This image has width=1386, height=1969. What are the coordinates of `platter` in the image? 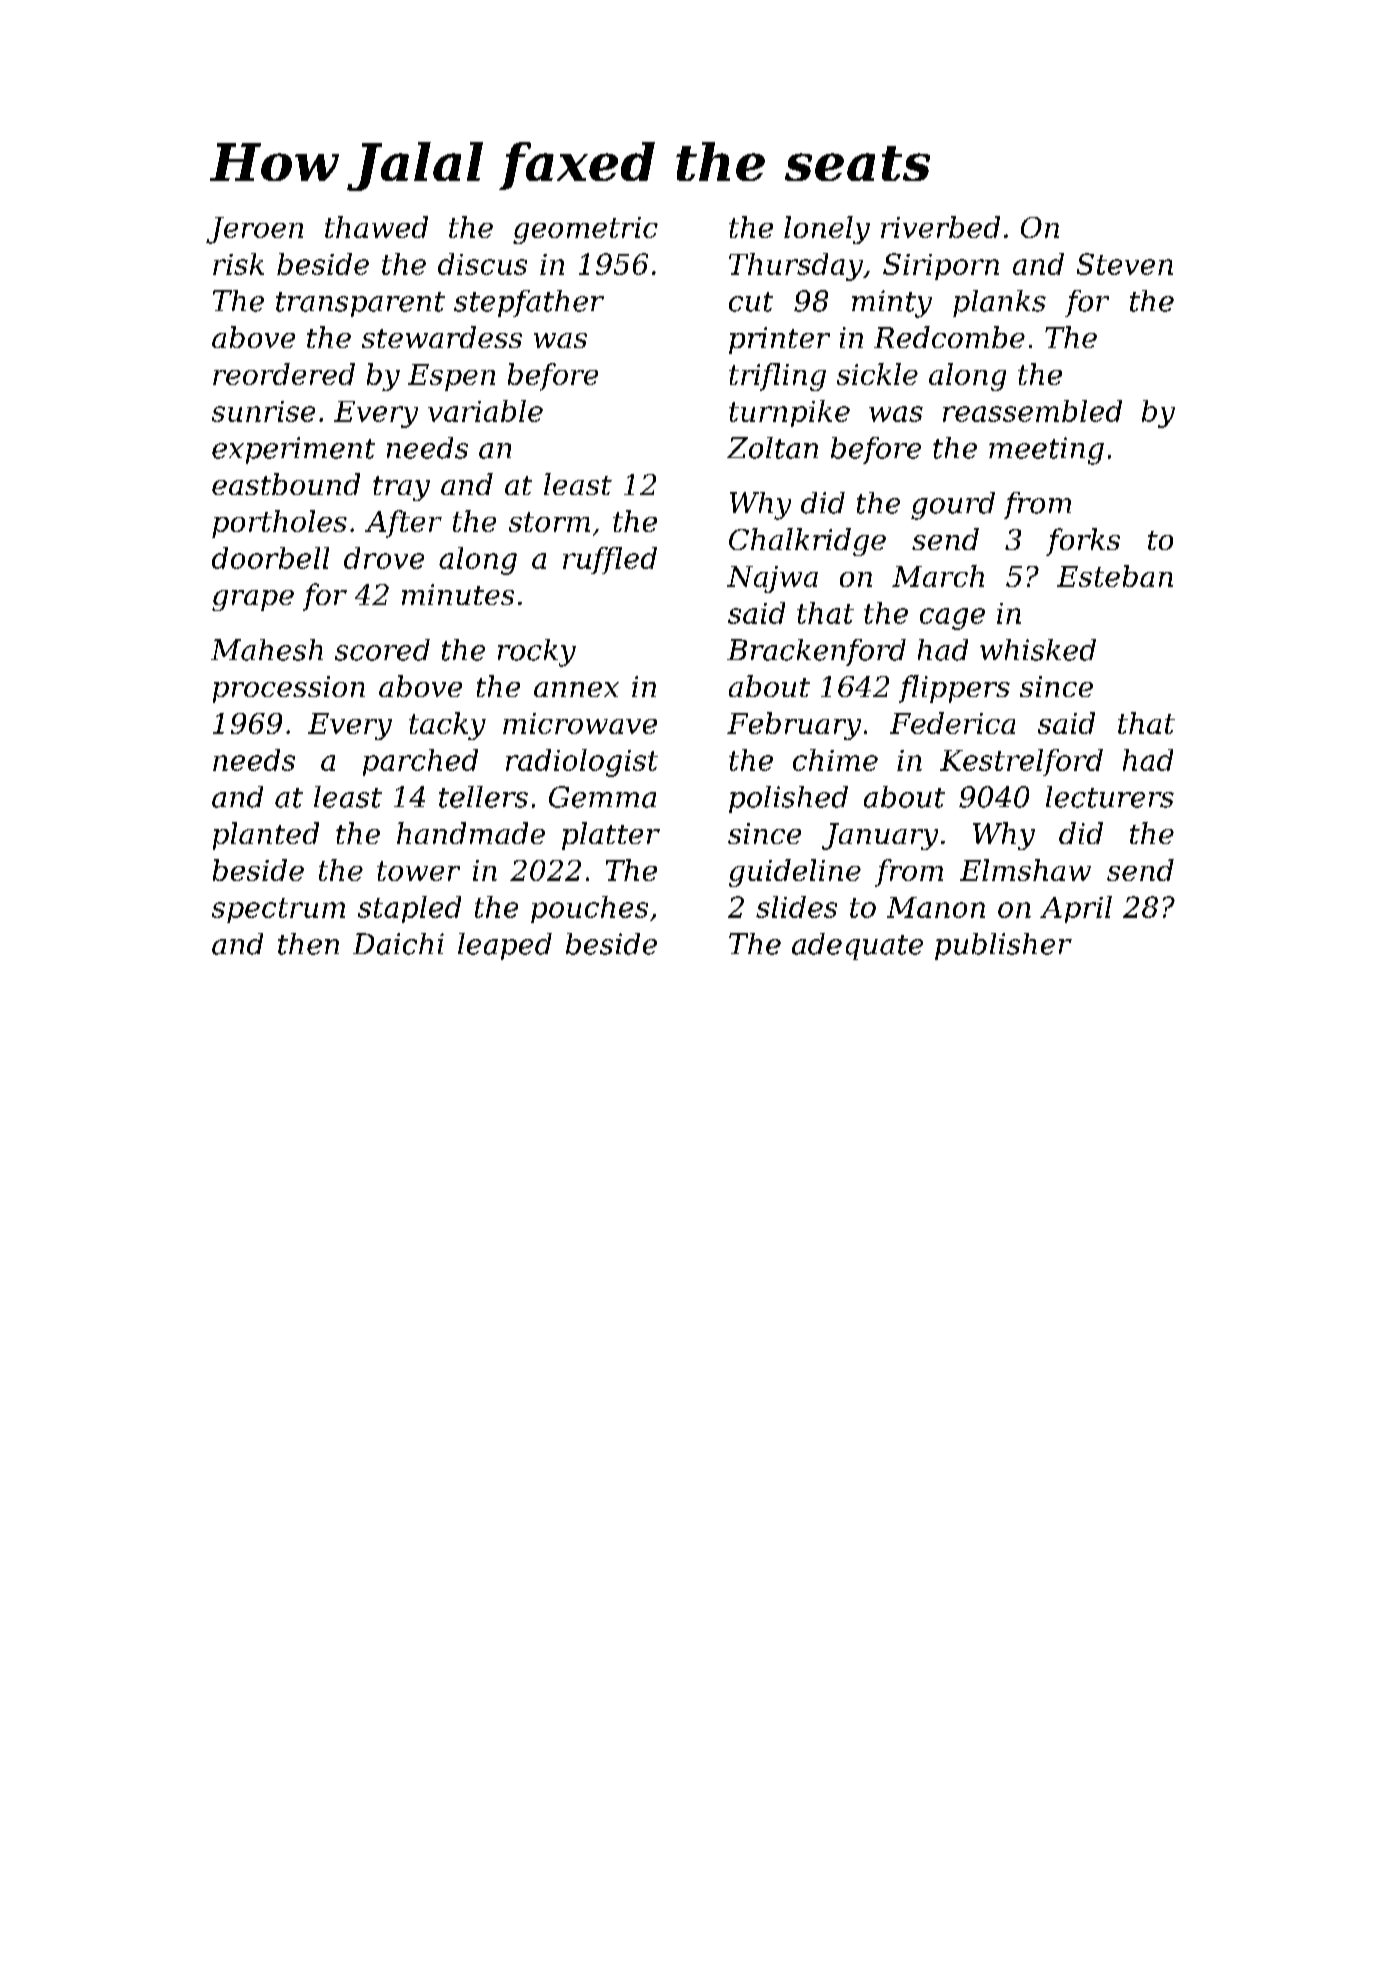 It's located at (611, 836).
